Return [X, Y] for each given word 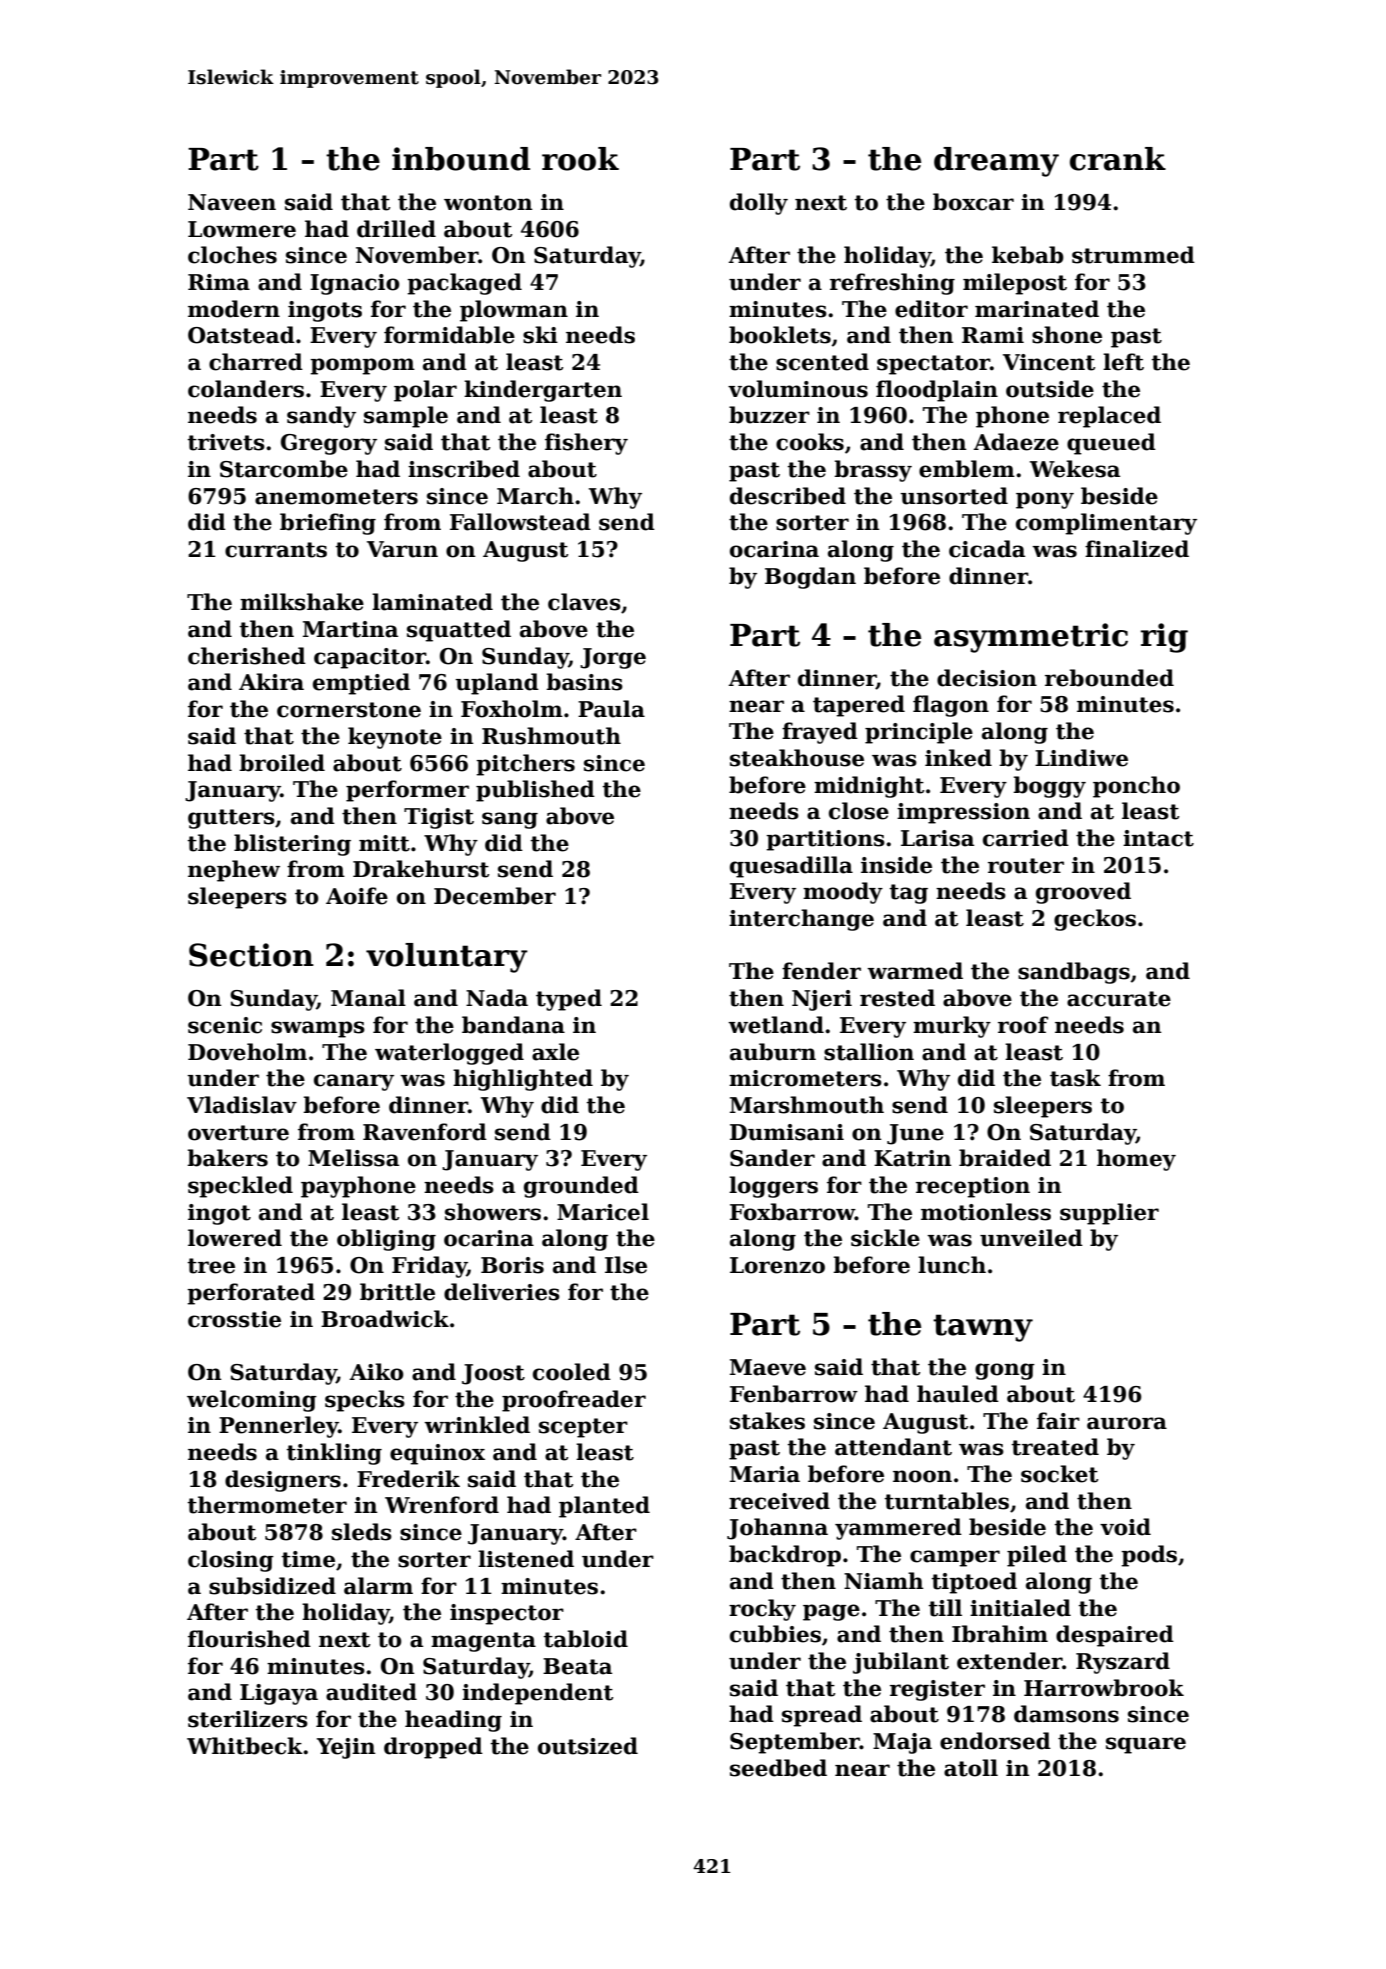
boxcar [973, 202]
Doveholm [247, 1052]
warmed [915, 971]
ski [540, 335]
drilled [396, 229]
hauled [958, 1394]
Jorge [613, 658]
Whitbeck [245, 1746]
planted [604, 1507]
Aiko [376, 1372]
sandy [321, 417]
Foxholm [512, 709]
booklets [780, 335]
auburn [773, 1052]
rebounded [1109, 678]
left [1123, 362]
